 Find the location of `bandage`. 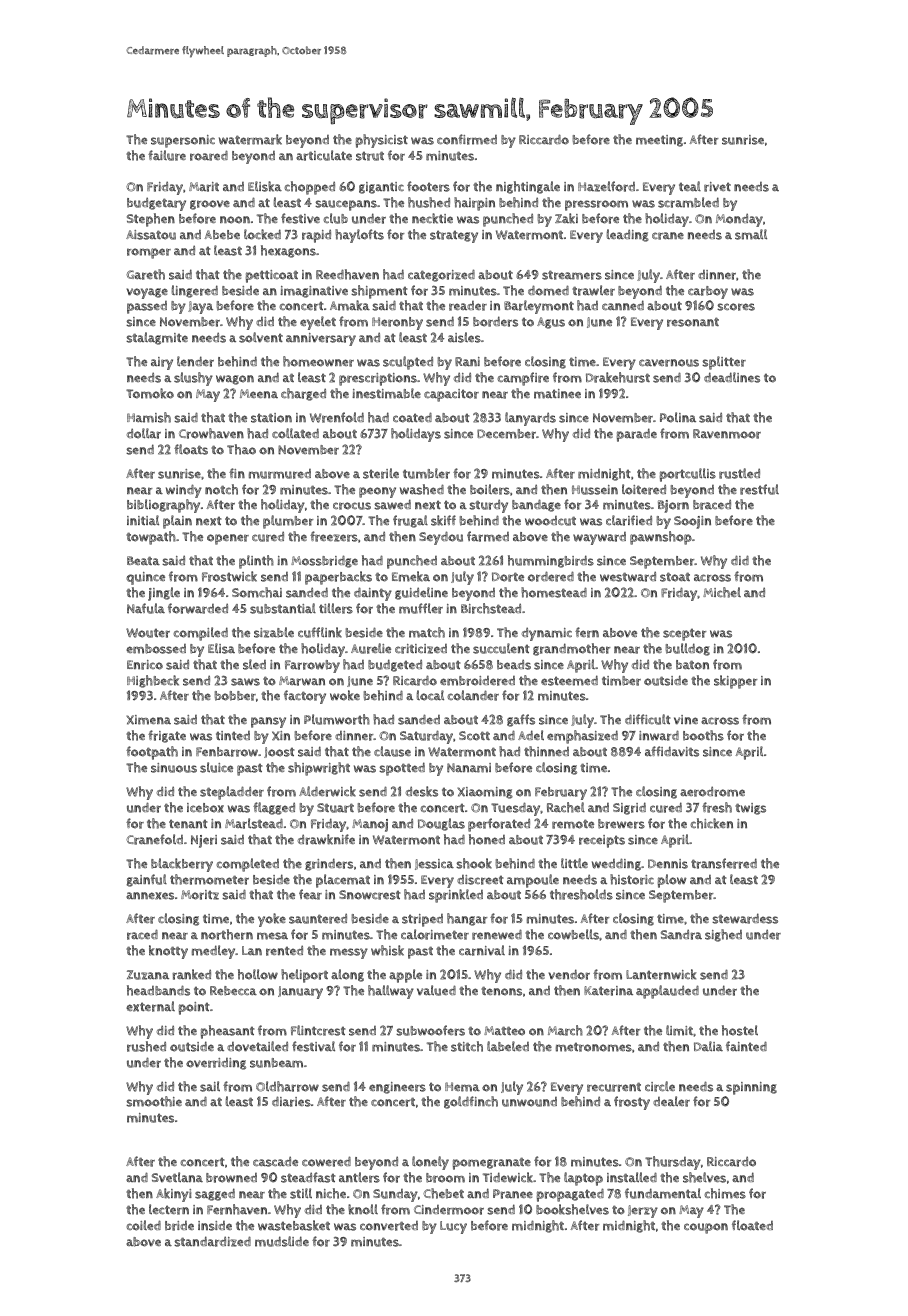

bandage is located at coordinates (536, 505).
